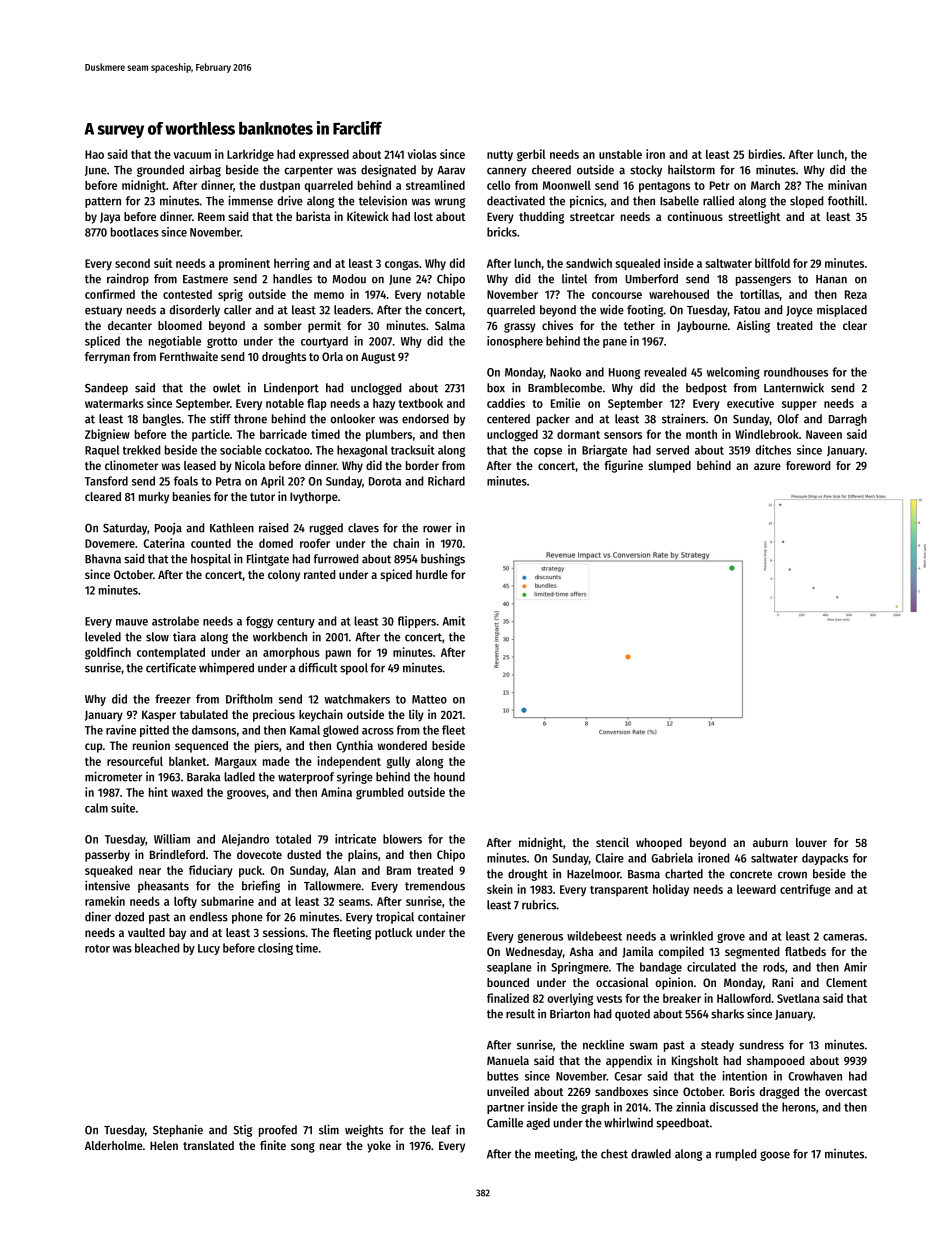  What do you see at coordinates (211, 435) in the screenshot?
I see `particle` at bounding box center [211, 435].
